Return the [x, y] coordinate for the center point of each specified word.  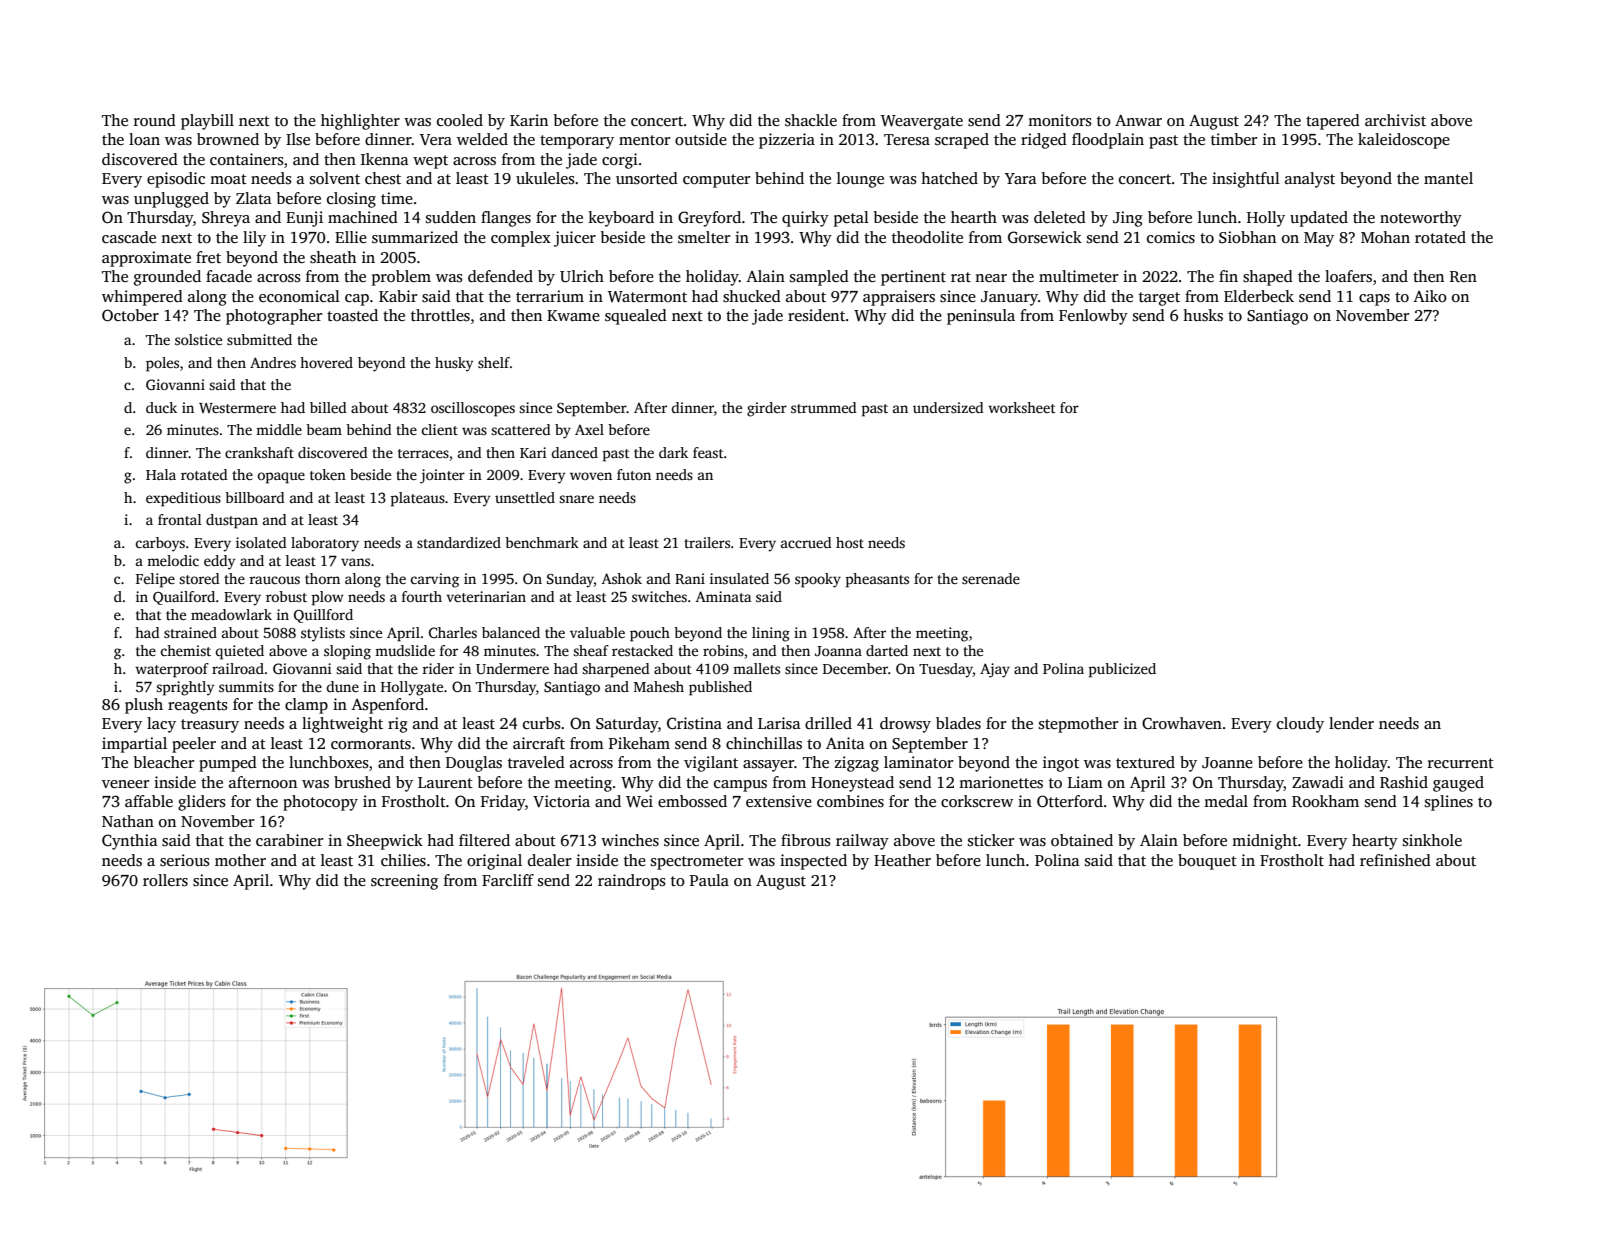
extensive [779, 801]
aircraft [539, 743]
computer [716, 181]
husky [454, 364]
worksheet [1021, 407]
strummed [824, 407]
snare [576, 499]
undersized [948, 407]
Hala [161, 474]
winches [630, 840]
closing [351, 200]
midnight [1265, 842]
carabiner [289, 840]
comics [1171, 237]
